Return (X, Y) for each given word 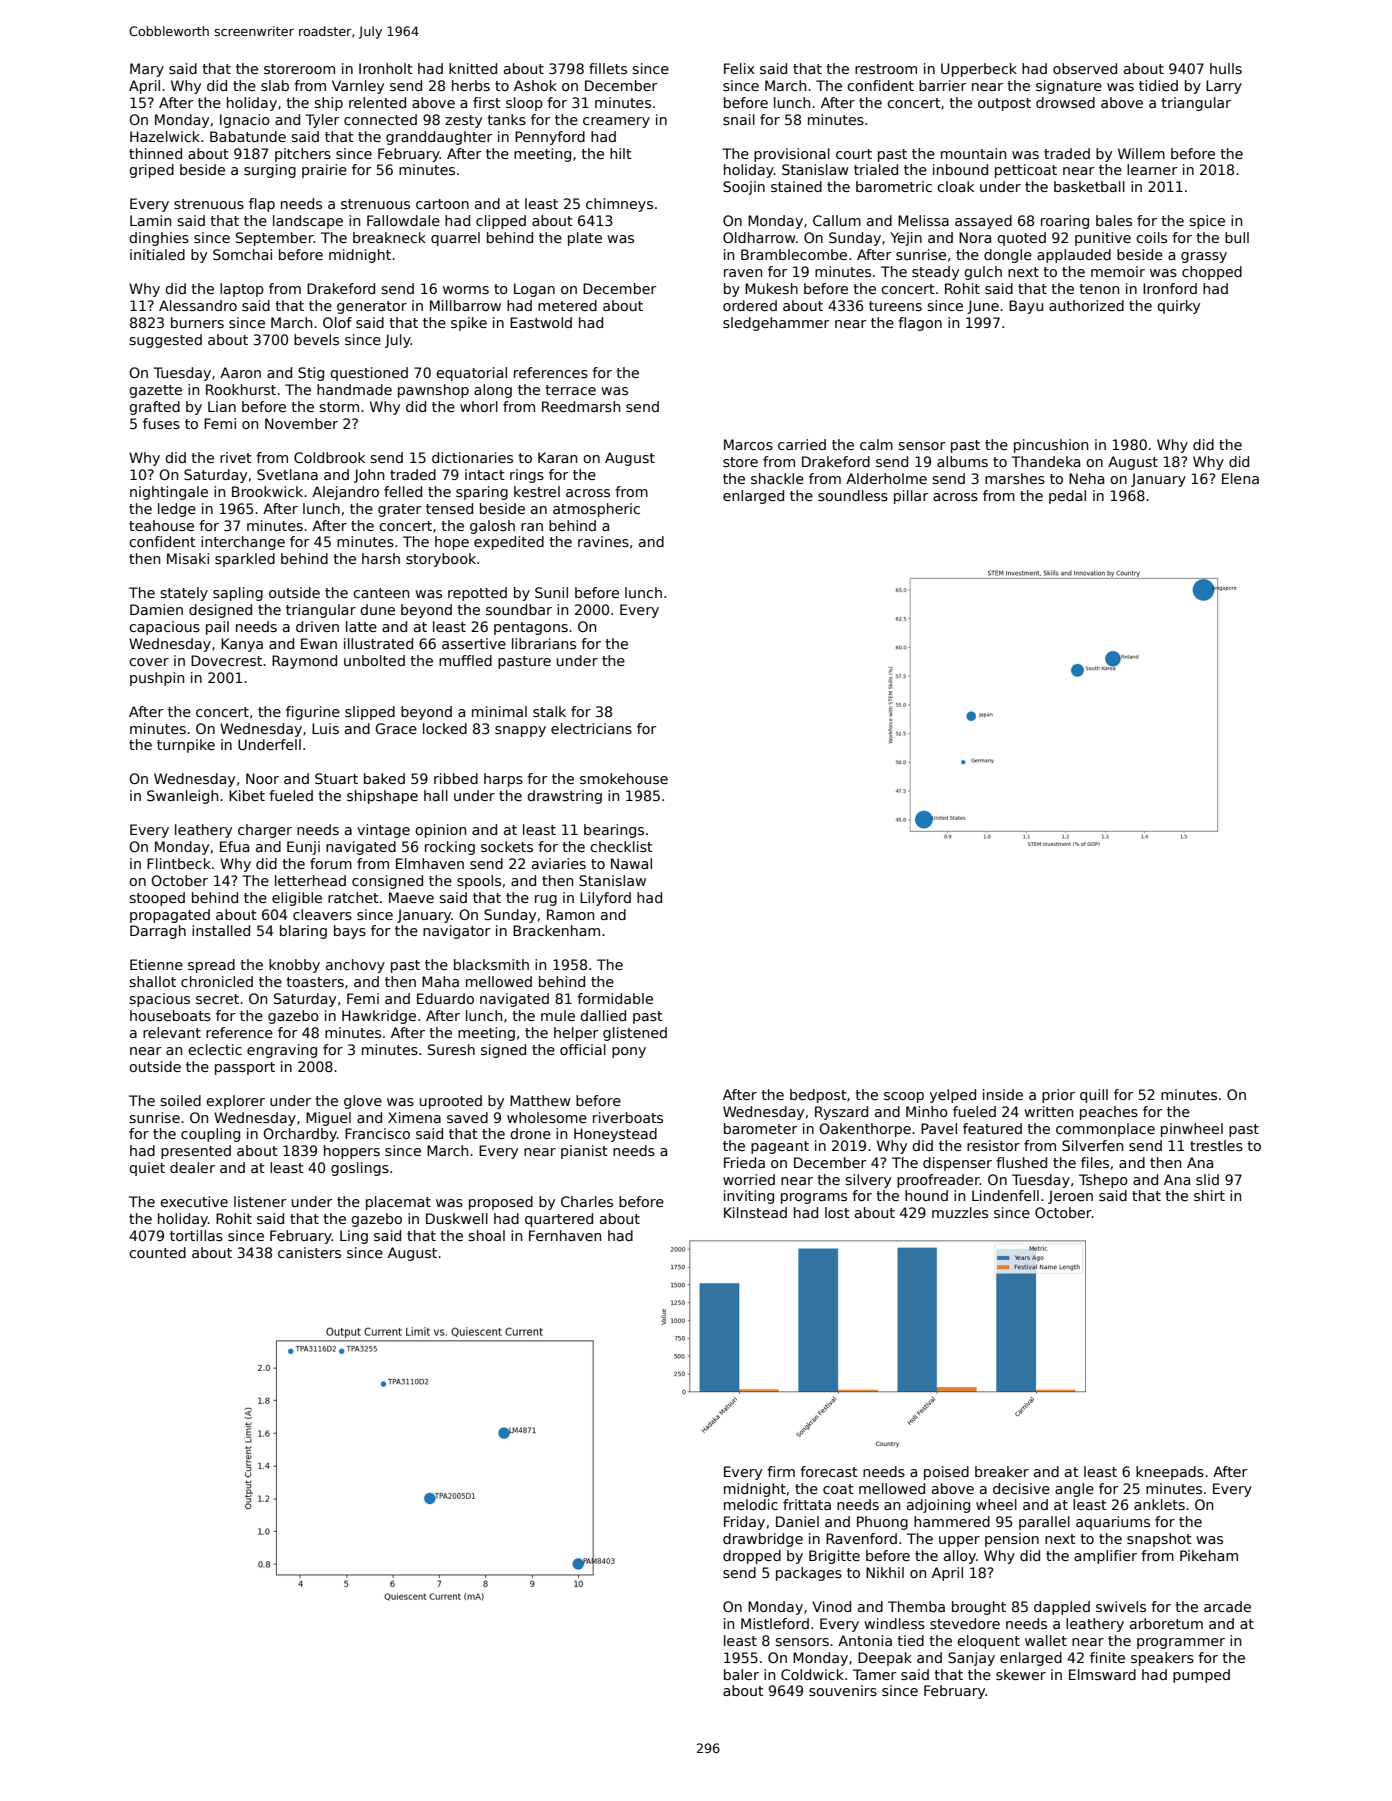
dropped (752, 1557)
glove (363, 1102)
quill (1094, 1096)
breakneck (389, 237)
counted (157, 1252)
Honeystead (615, 1135)
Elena (1240, 478)
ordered (750, 305)
